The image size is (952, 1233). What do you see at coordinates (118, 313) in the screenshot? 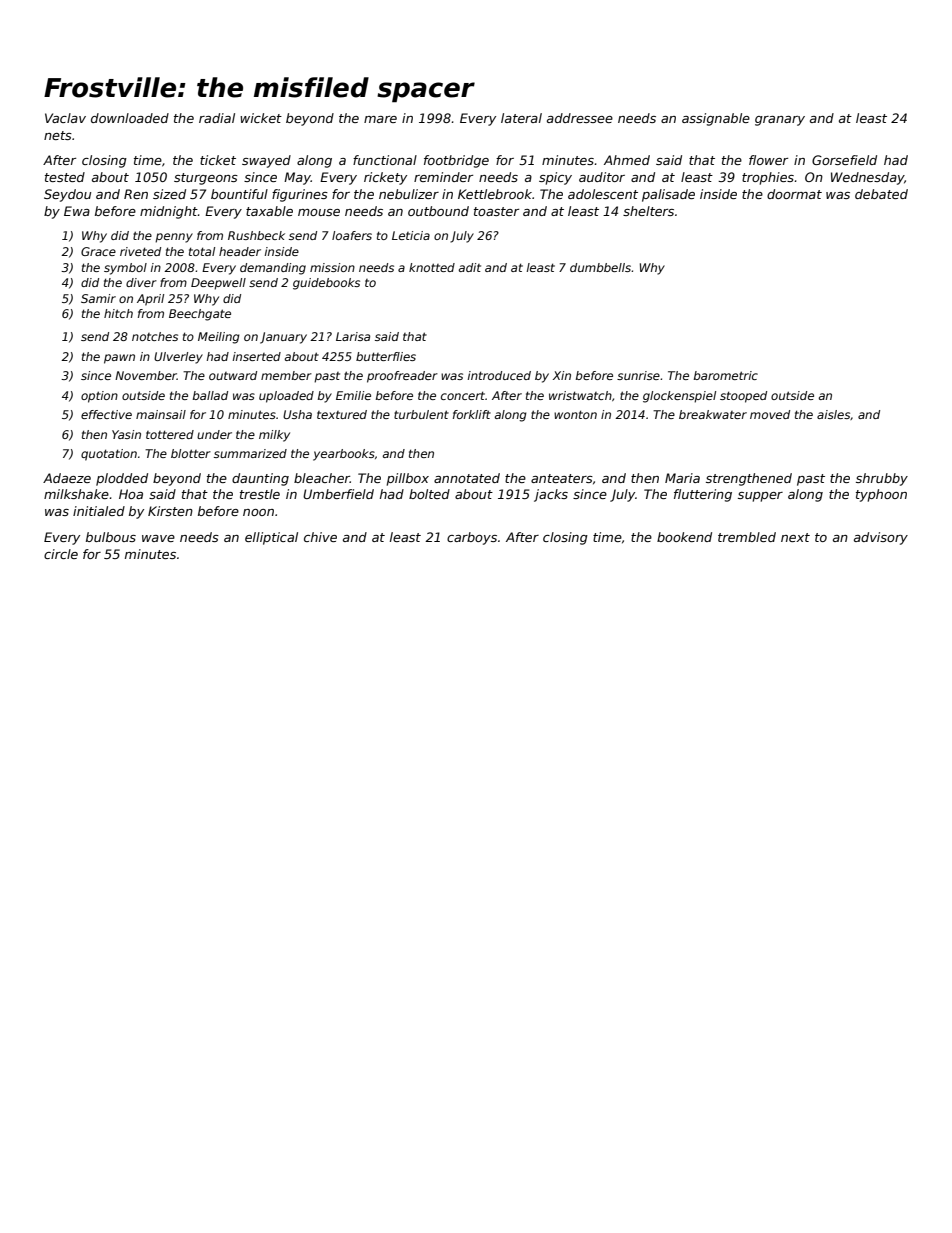
I see `hitch` at bounding box center [118, 313].
